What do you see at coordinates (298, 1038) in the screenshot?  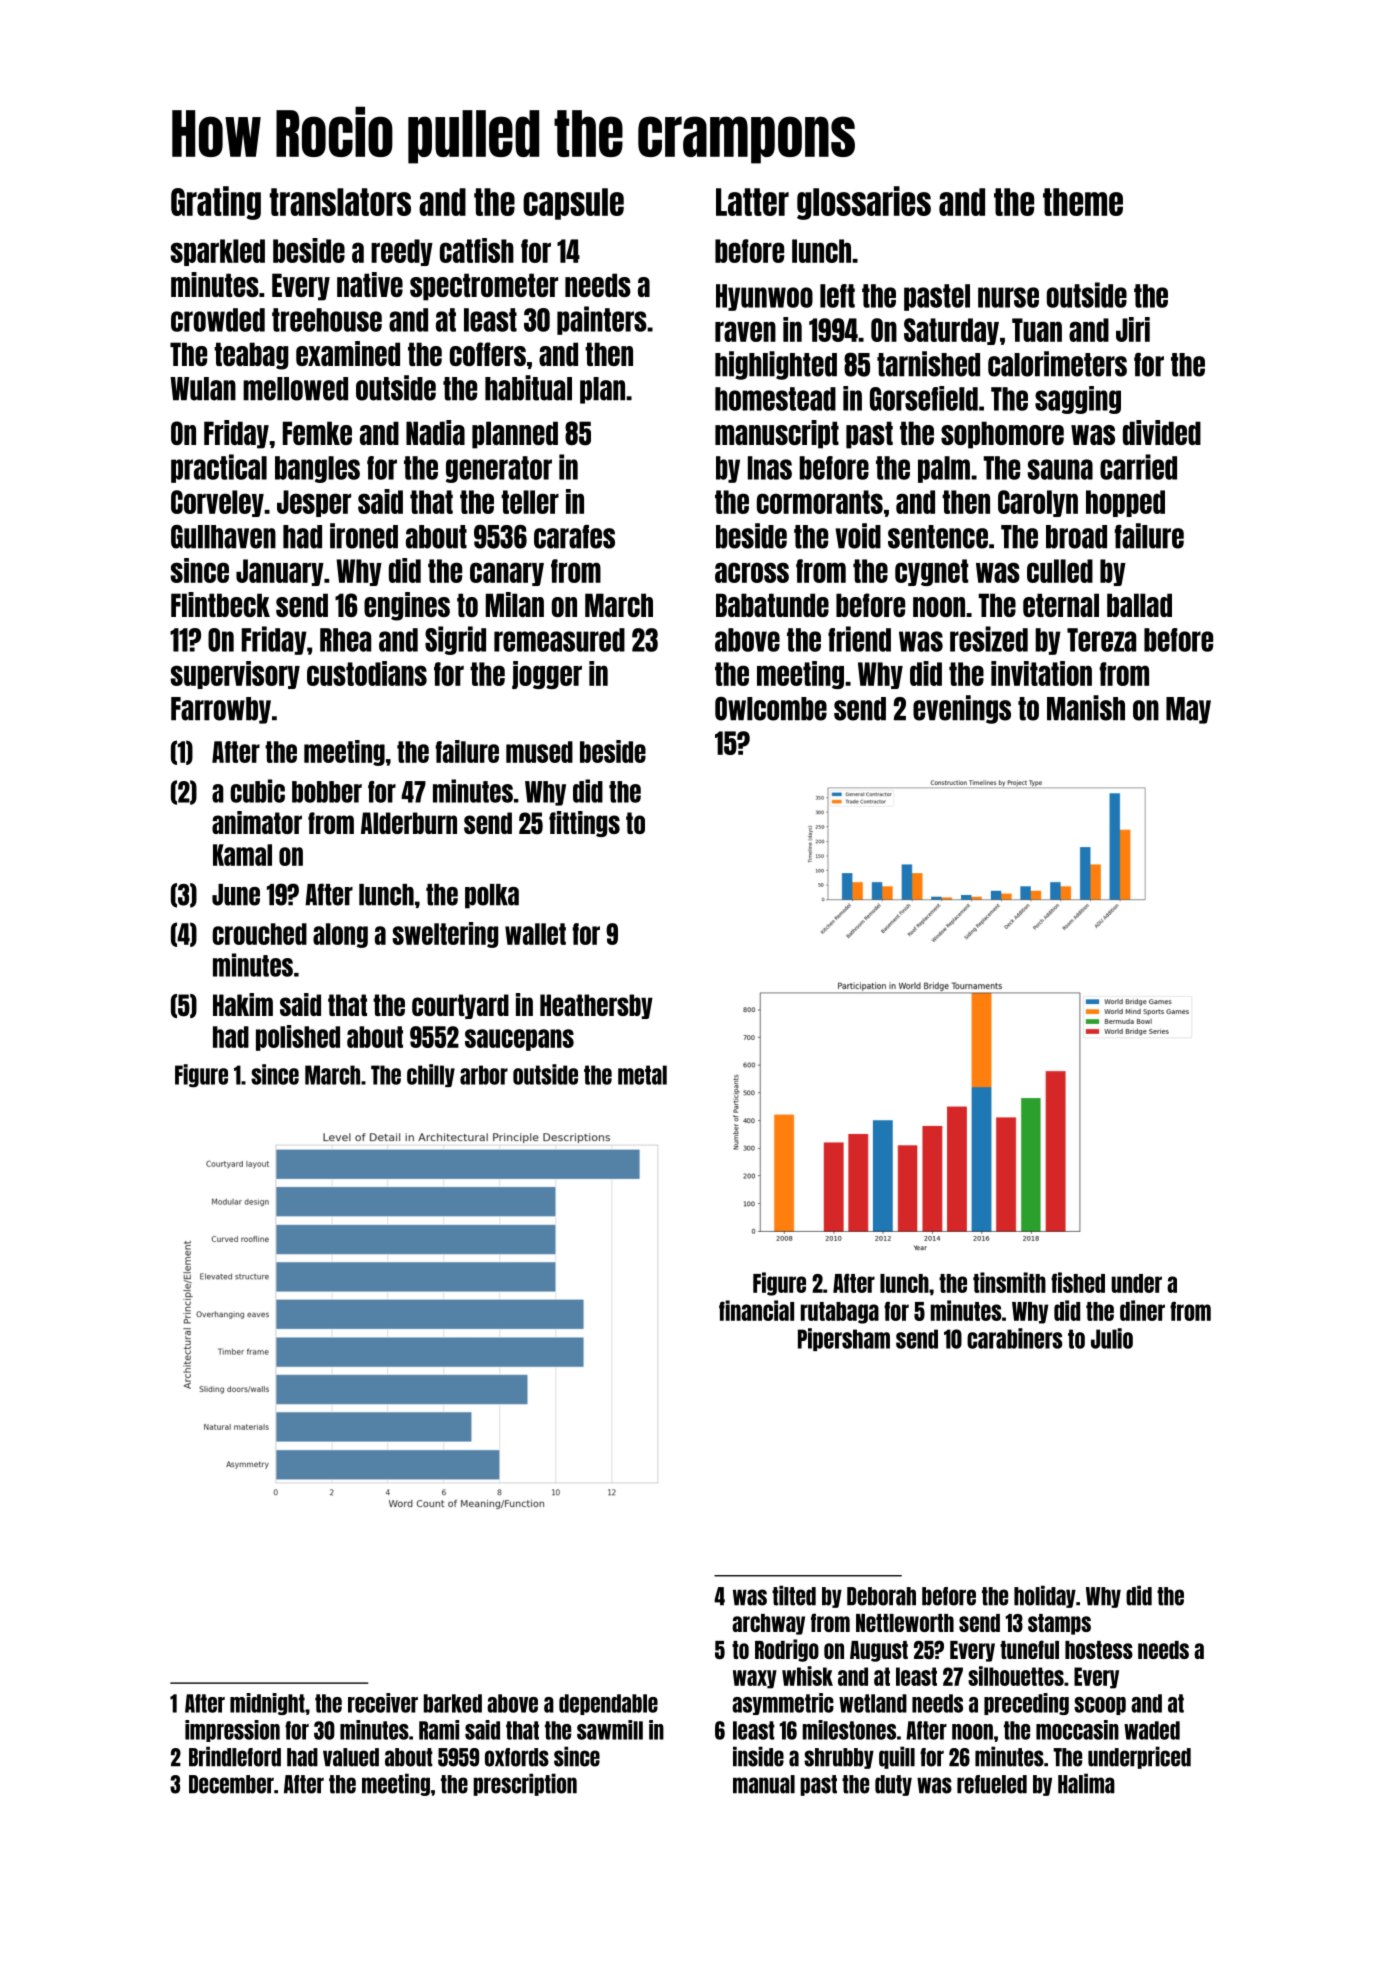 I see `polished` at bounding box center [298, 1038].
